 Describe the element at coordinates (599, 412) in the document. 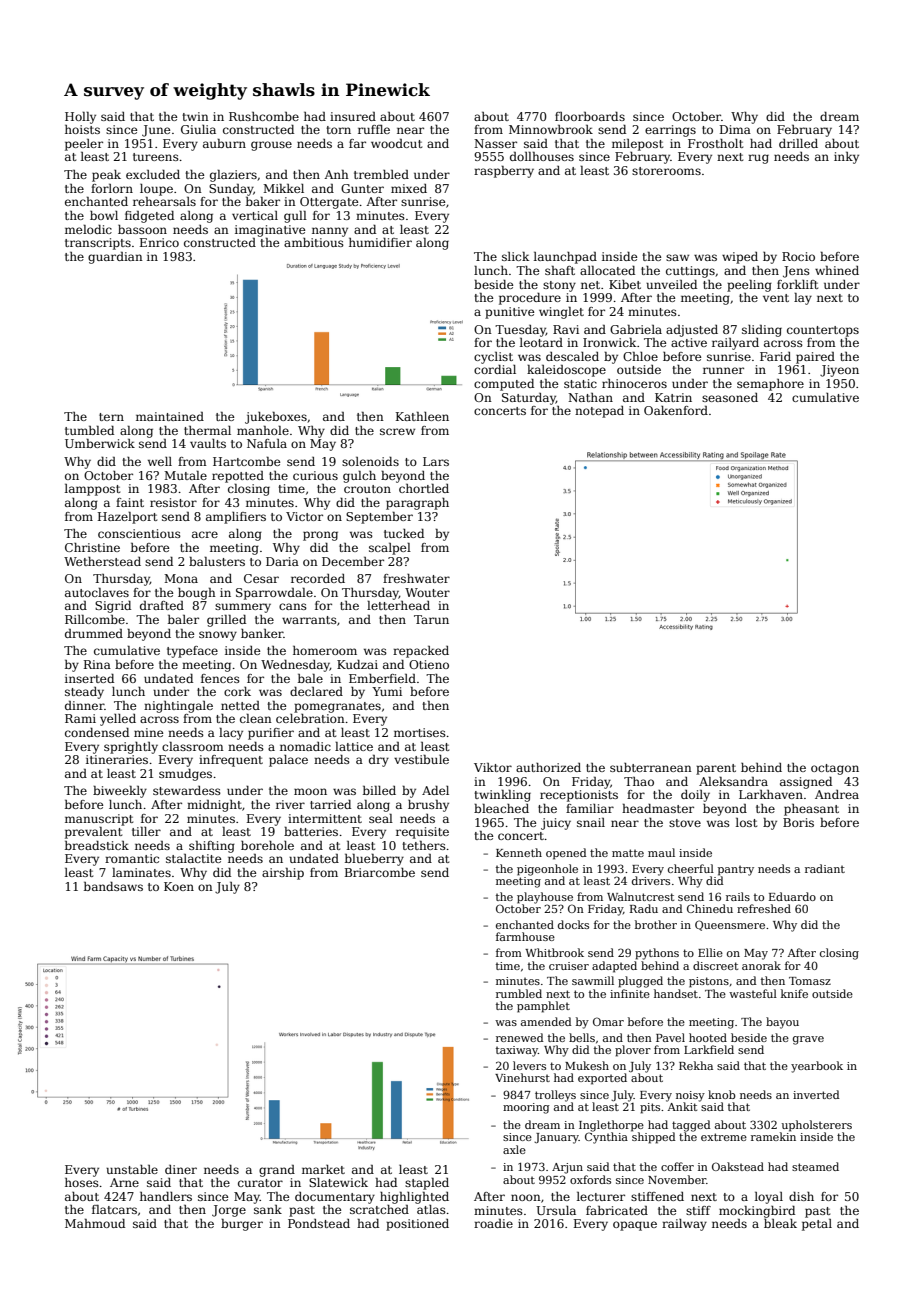

I see `notepad` at that location.
